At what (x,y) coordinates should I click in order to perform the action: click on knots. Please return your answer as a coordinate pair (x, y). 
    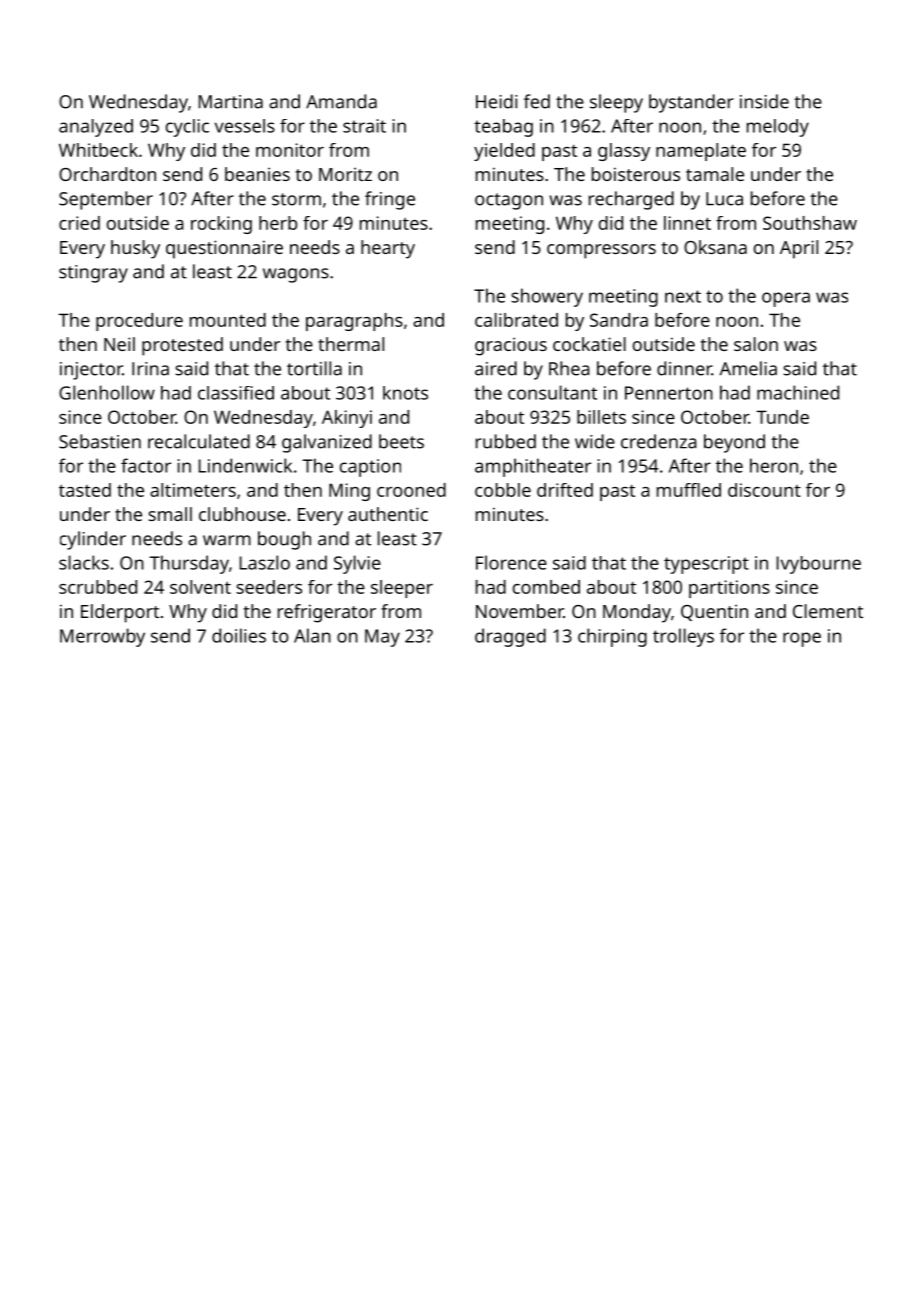
    Looking at the image, I should click on (405, 393).
